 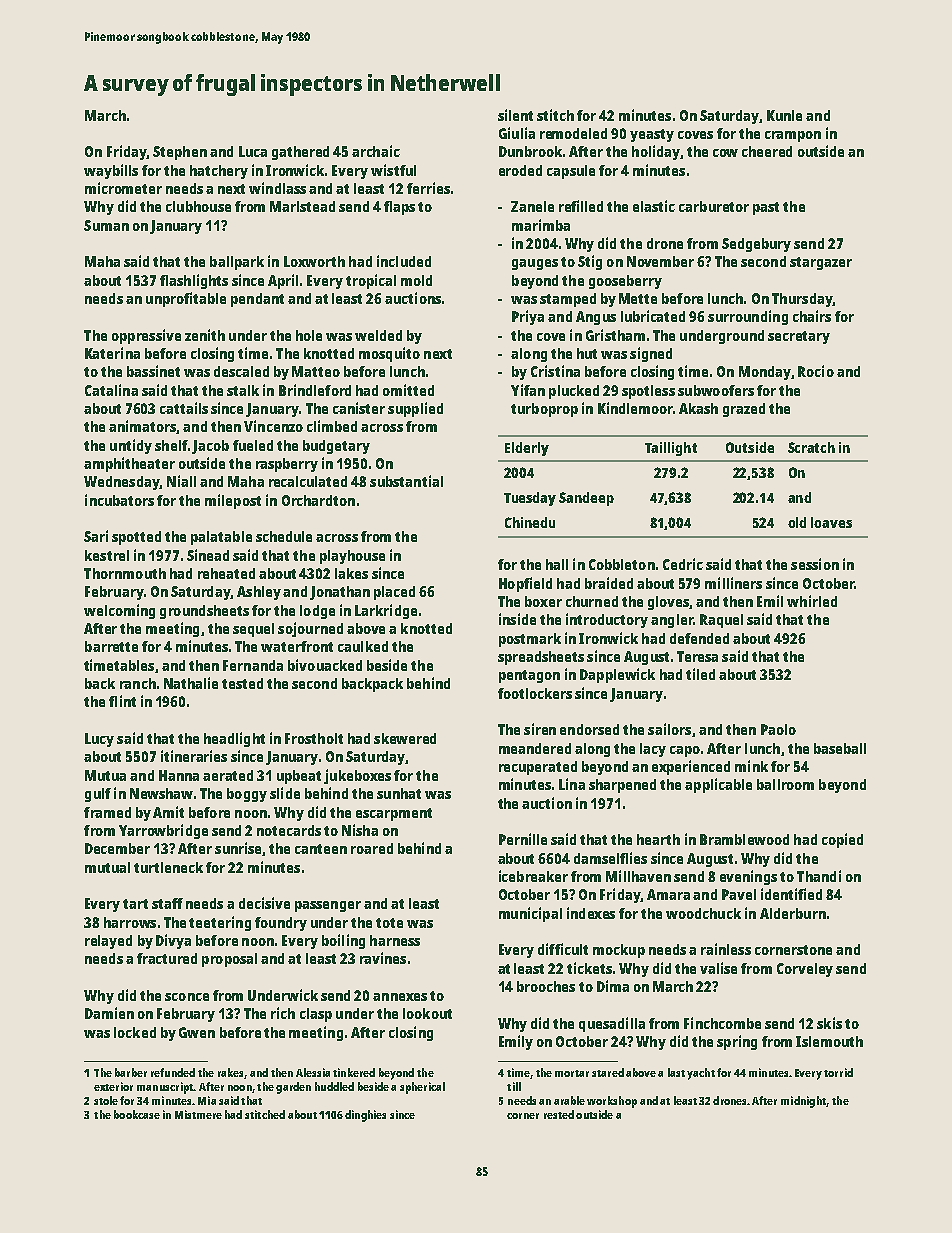 What do you see at coordinates (805, 970) in the screenshot?
I see `Corveley` at bounding box center [805, 970].
